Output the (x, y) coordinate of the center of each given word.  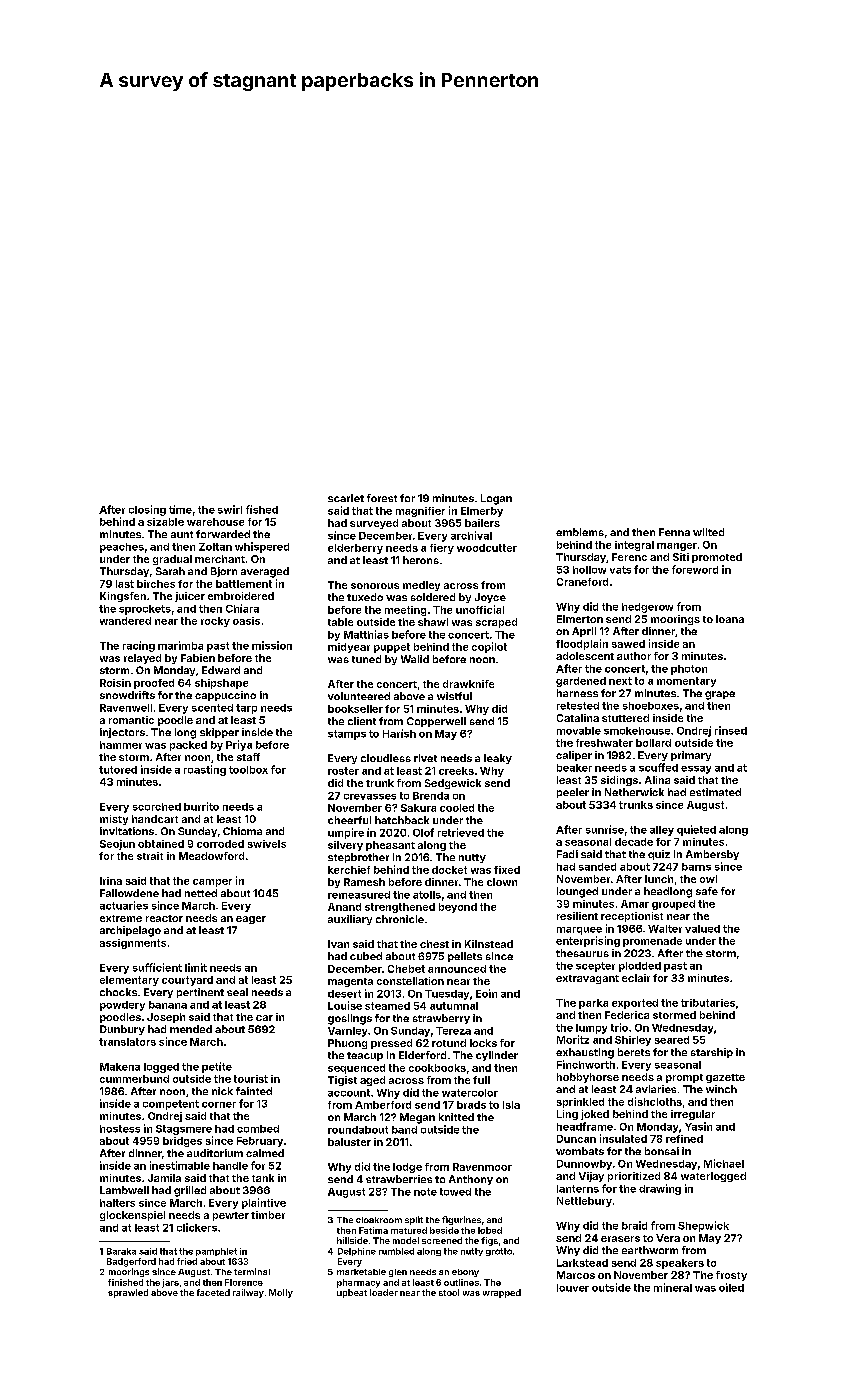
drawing (660, 1189)
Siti (681, 557)
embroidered (241, 596)
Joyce (490, 598)
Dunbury (122, 1030)
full (481, 1080)
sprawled (128, 1293)
